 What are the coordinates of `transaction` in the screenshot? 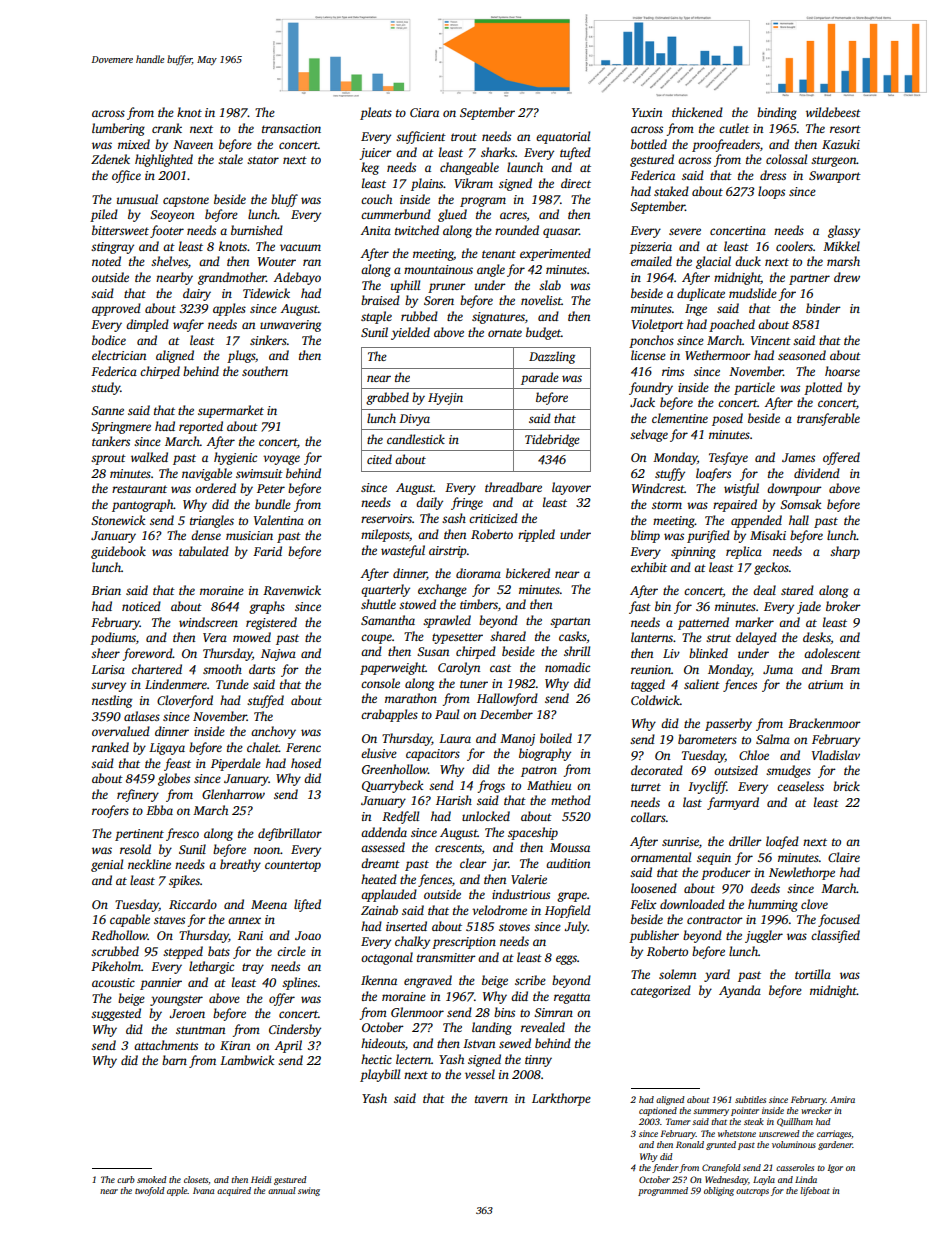 It's located at (291, 128).
